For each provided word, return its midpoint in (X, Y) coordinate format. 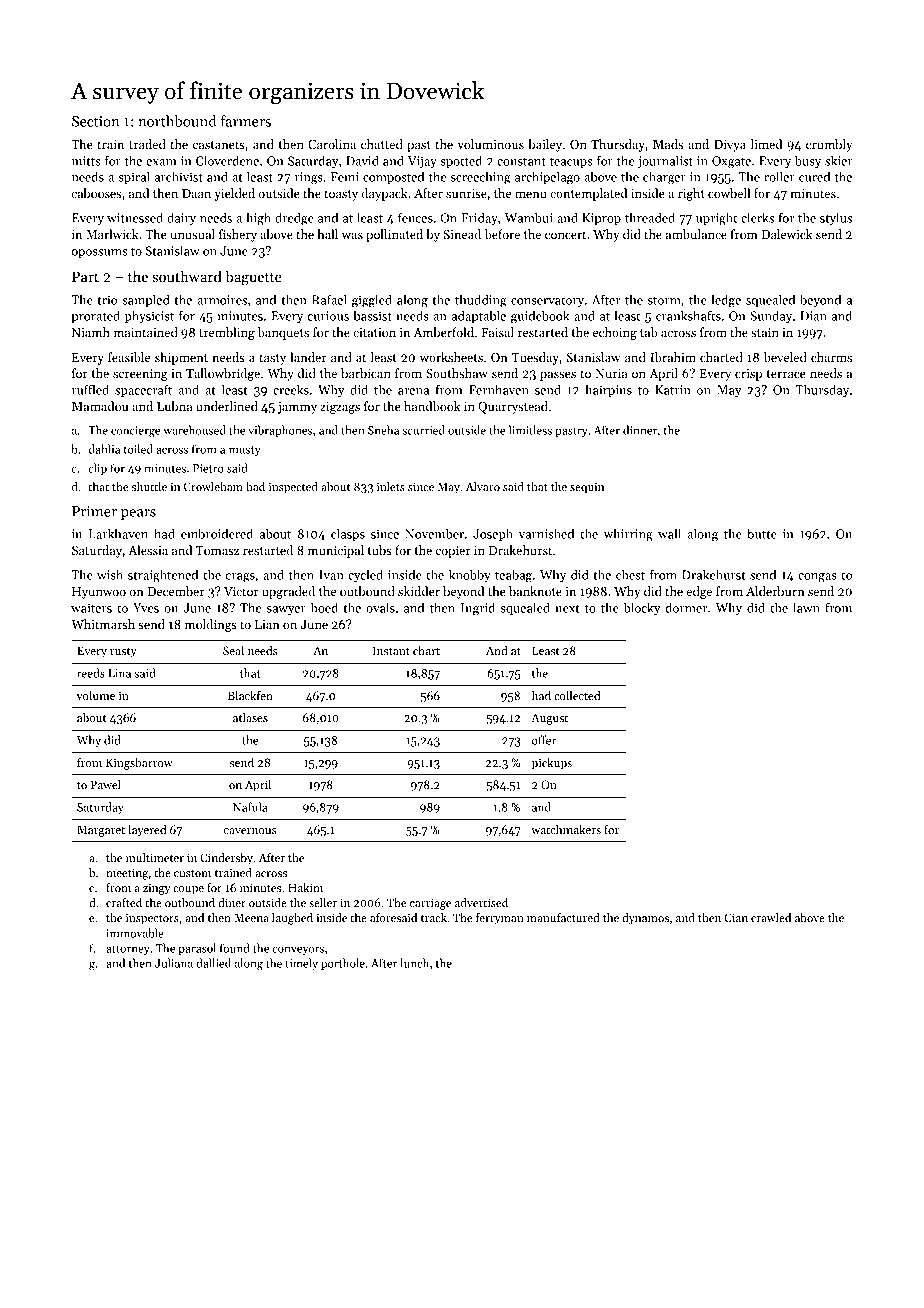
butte (762, 533)
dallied (213, 963)
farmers (246, 121)
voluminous (490, 144)
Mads (668, 144)
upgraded (288, 592)
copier (453, 552)
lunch (414, 963)
